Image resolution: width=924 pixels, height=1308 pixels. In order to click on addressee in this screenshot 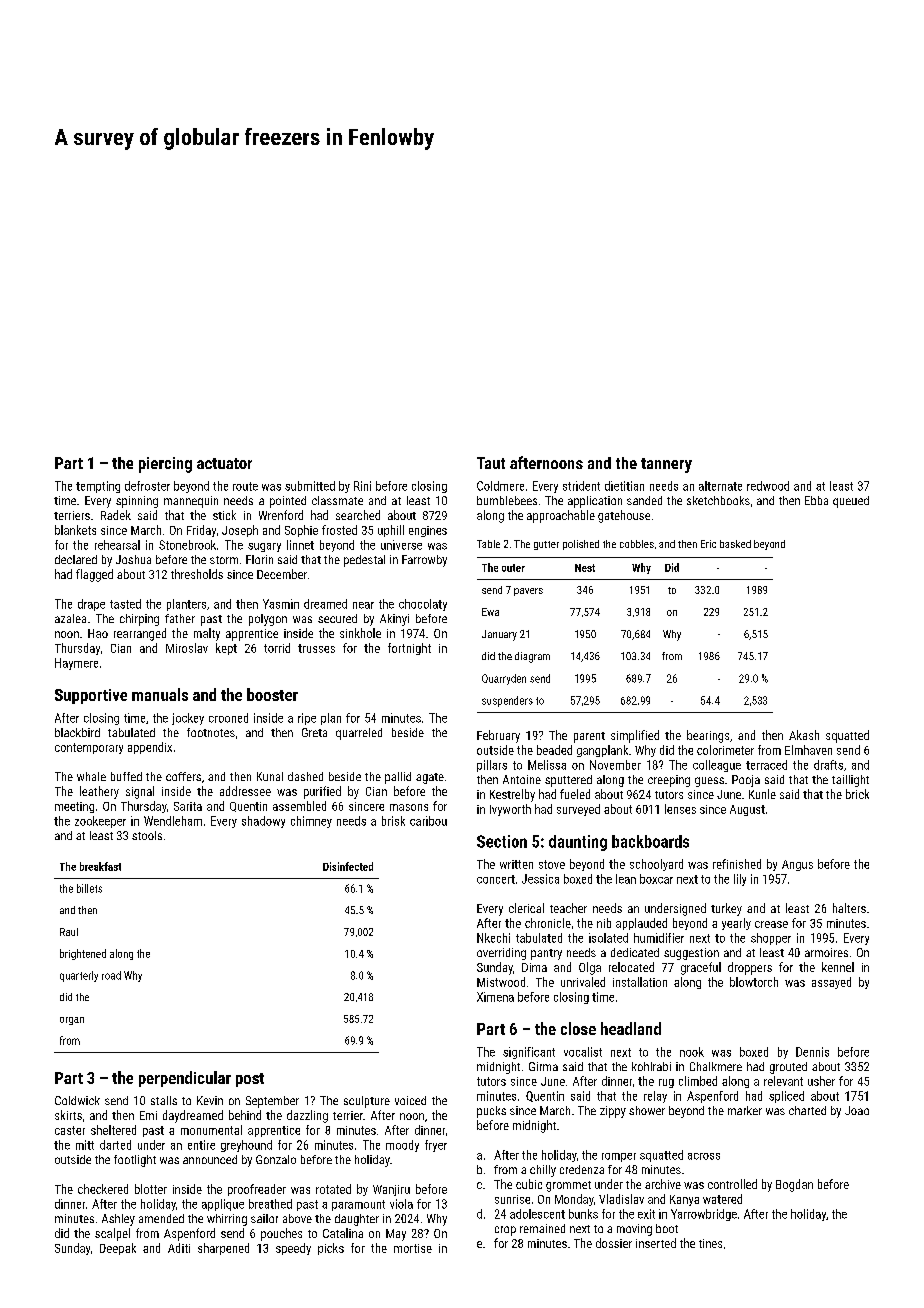, I will do `click(245, 791)`.
